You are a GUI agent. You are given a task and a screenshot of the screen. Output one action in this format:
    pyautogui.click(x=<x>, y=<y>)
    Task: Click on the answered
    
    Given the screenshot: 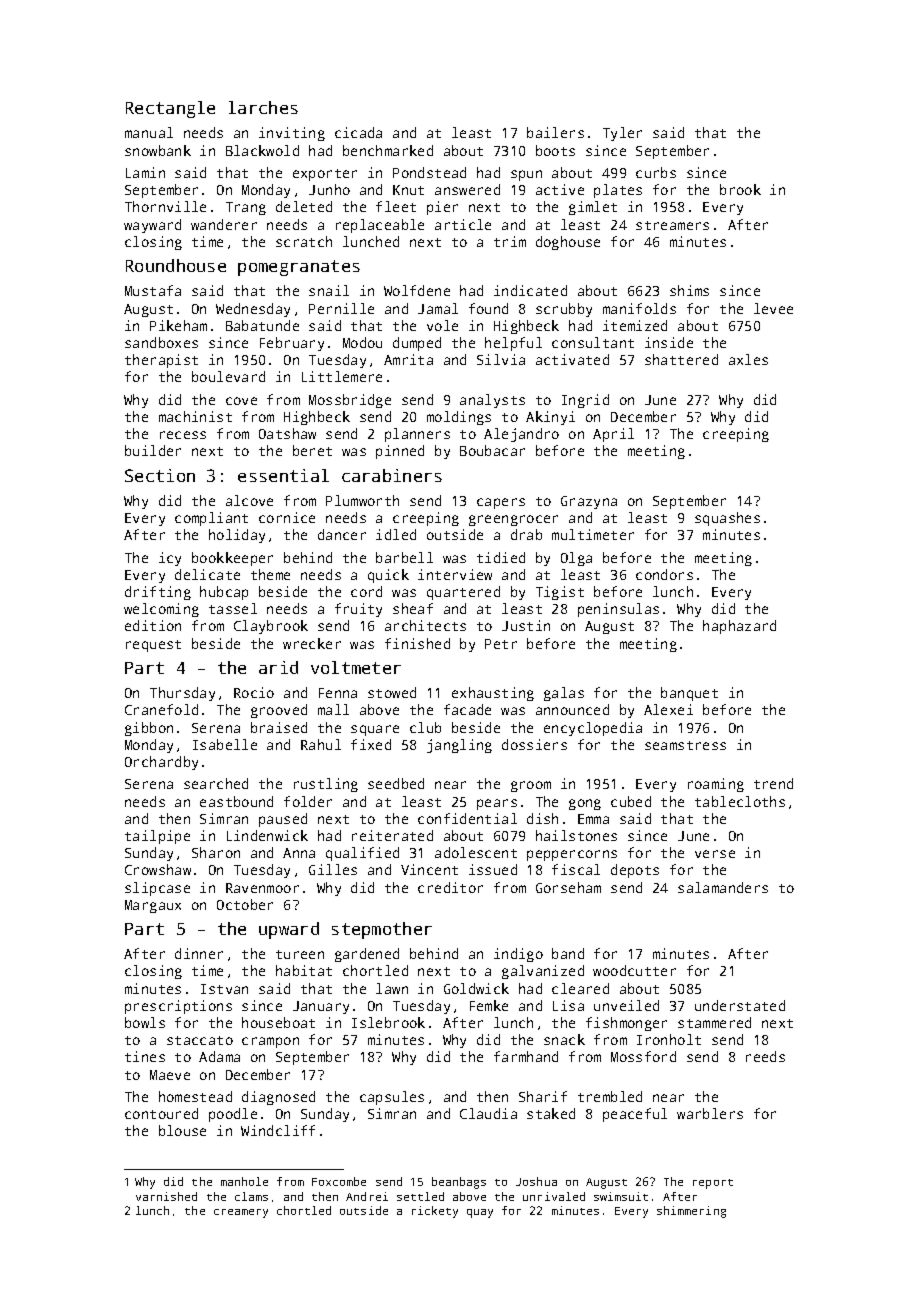 What is the action you would take?
    pyautogui.click(x=467, y=189)
